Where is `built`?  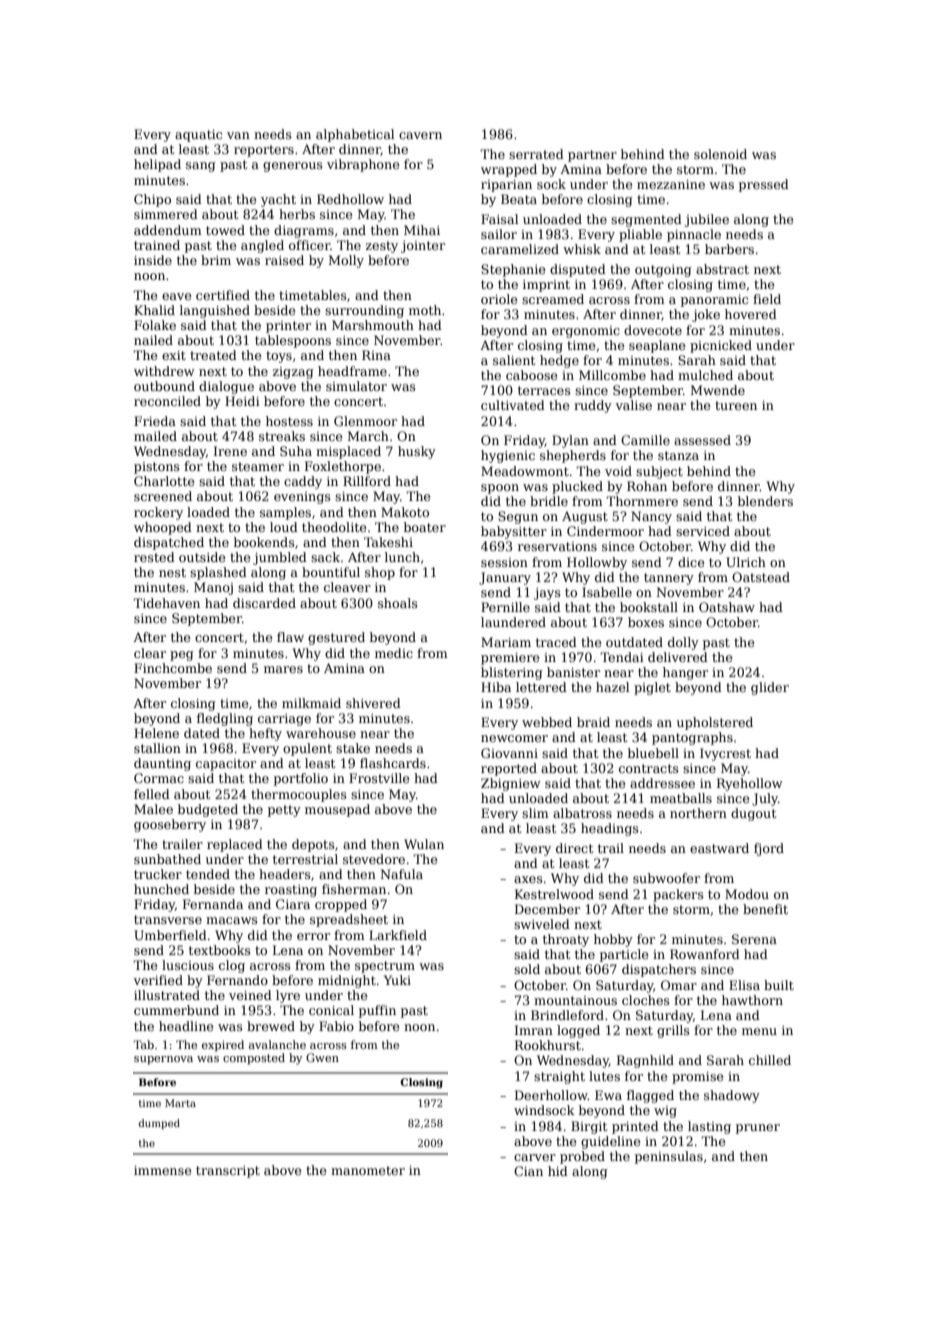
built is located at coordinates (779, 985).
